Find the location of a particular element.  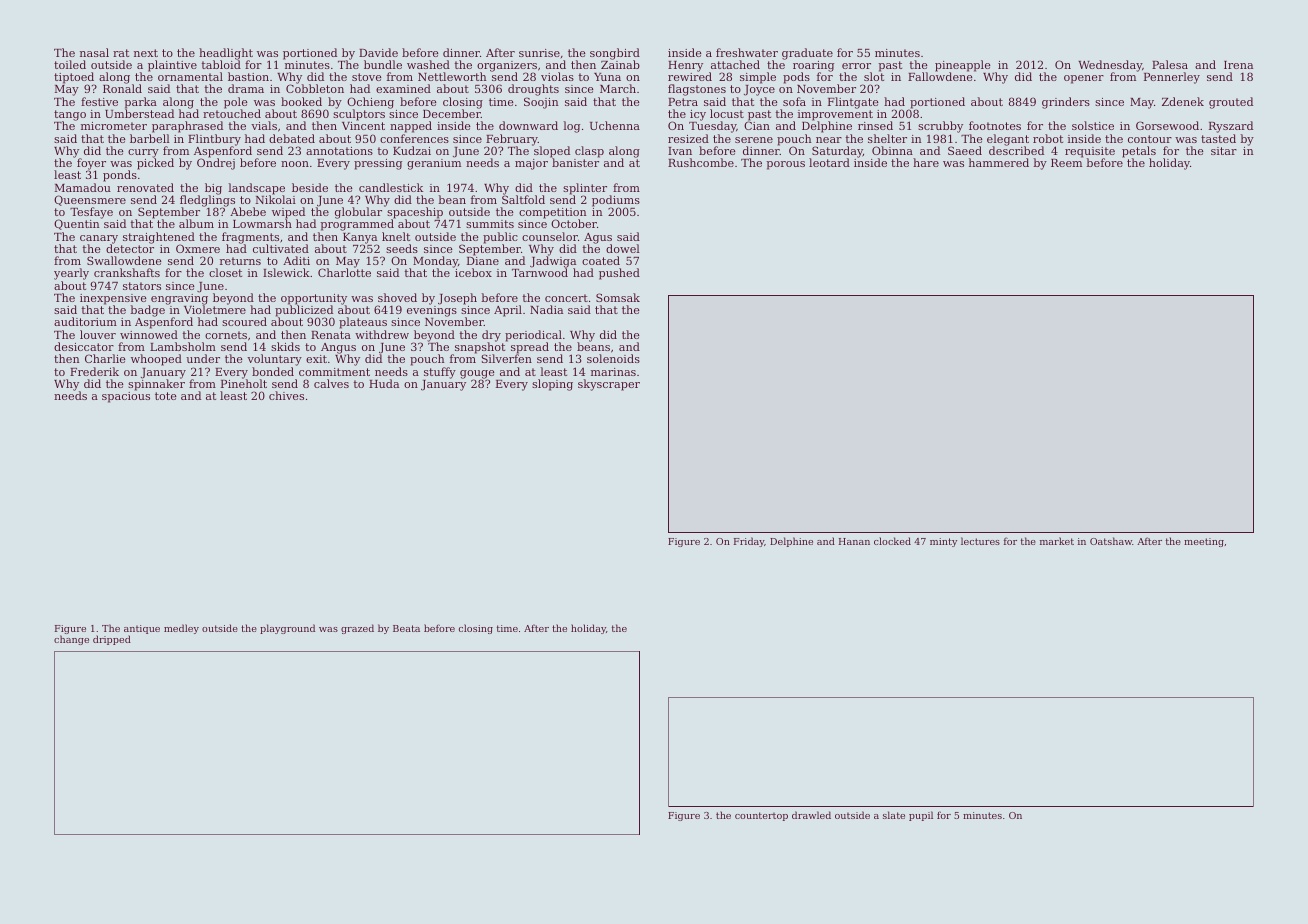

tabloid is located at coordinates (221, 64).
